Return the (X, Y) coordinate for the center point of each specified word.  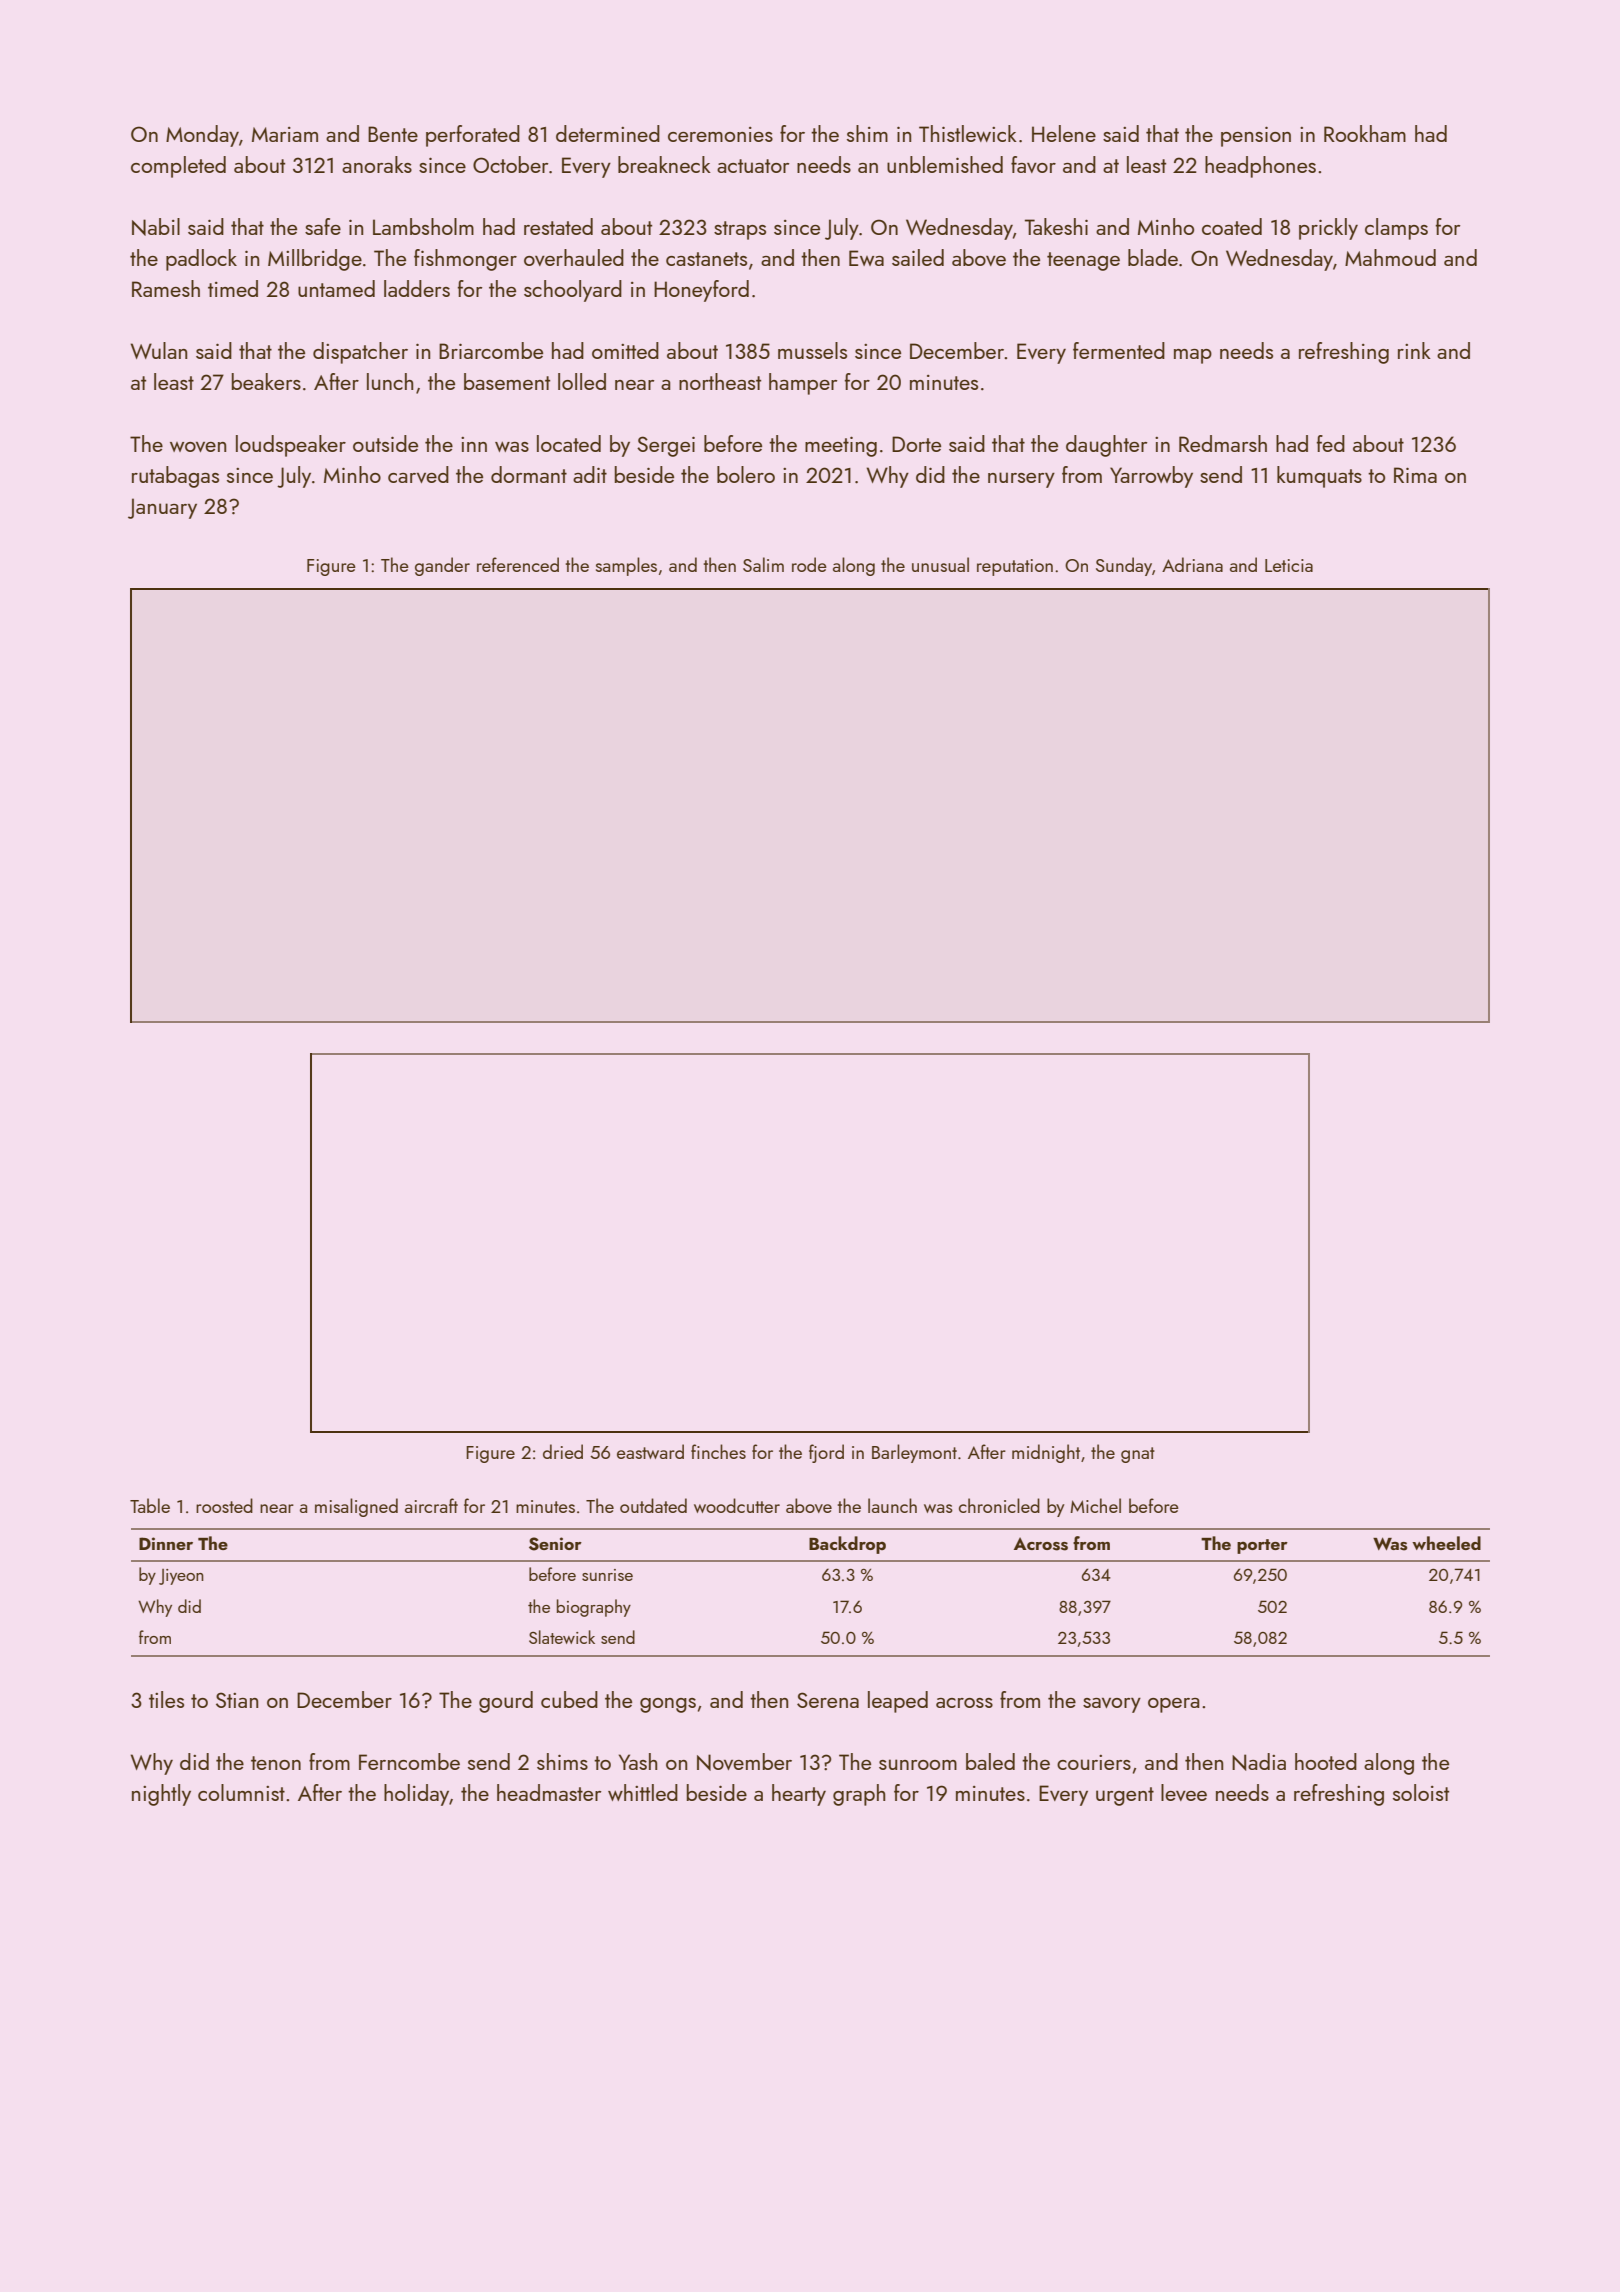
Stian (237, 1700)
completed (178, 167)
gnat (1138, 1455)
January (162, 508)
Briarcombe (491, 350)
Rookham (1365, 133)
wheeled (1446, 1543)
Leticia (1289, 565)
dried (563, 1451)
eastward (650, 1451)
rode (809, 564)
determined (608, 133)
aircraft (431, 1505)
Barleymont (914, 1453)
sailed (918, 257)
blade (1153, 257)
